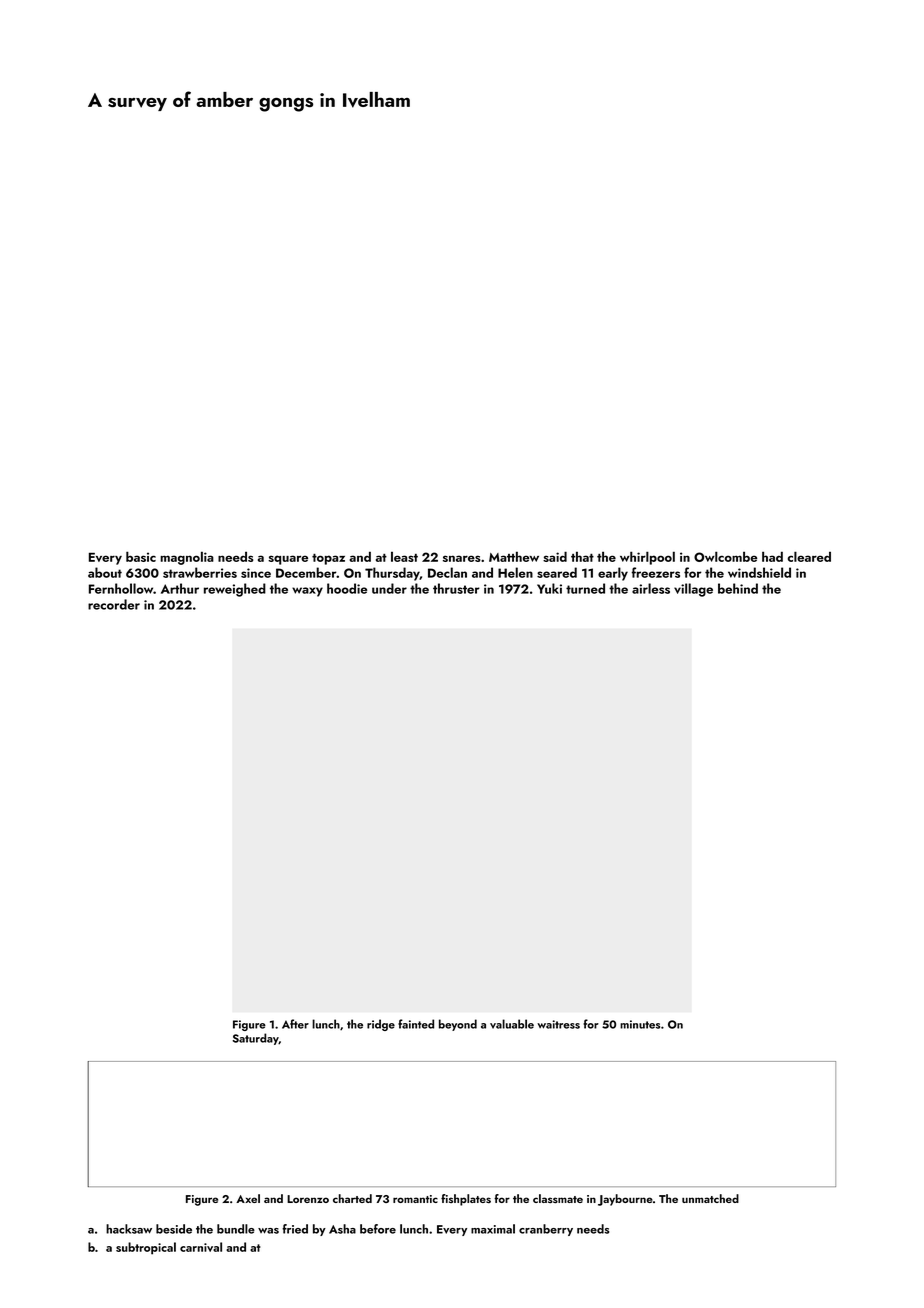 The height and width of the screenshot is (1308, 924). What do you see at coordinates (456, 588) in the screenshot?
I see `thruster` at bounding box center [456, 588].
